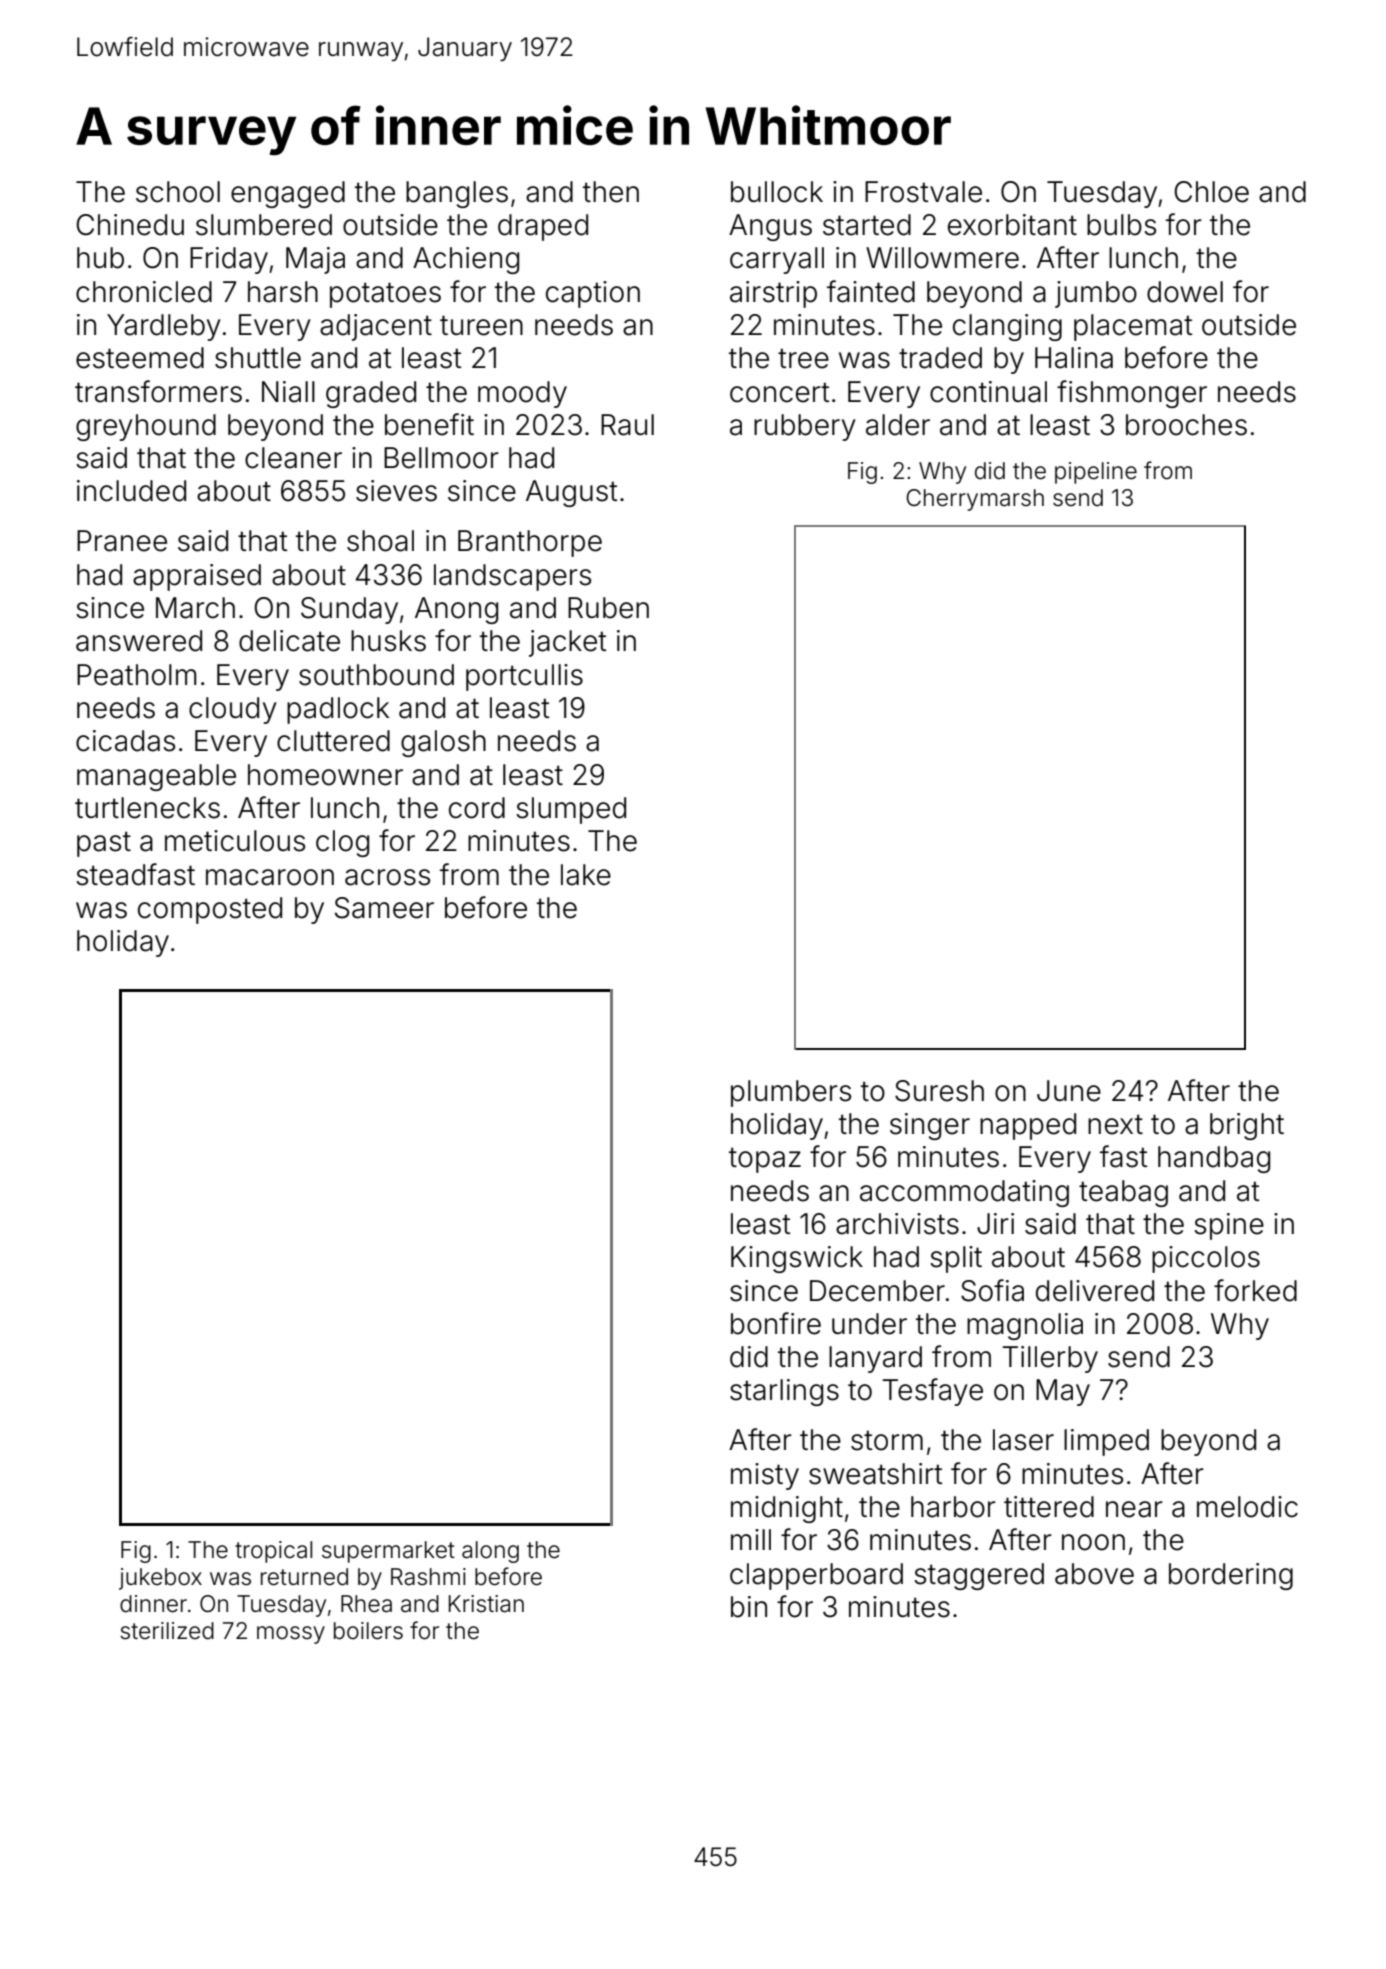  I want to click on Chloe, so click(1211, 192).
